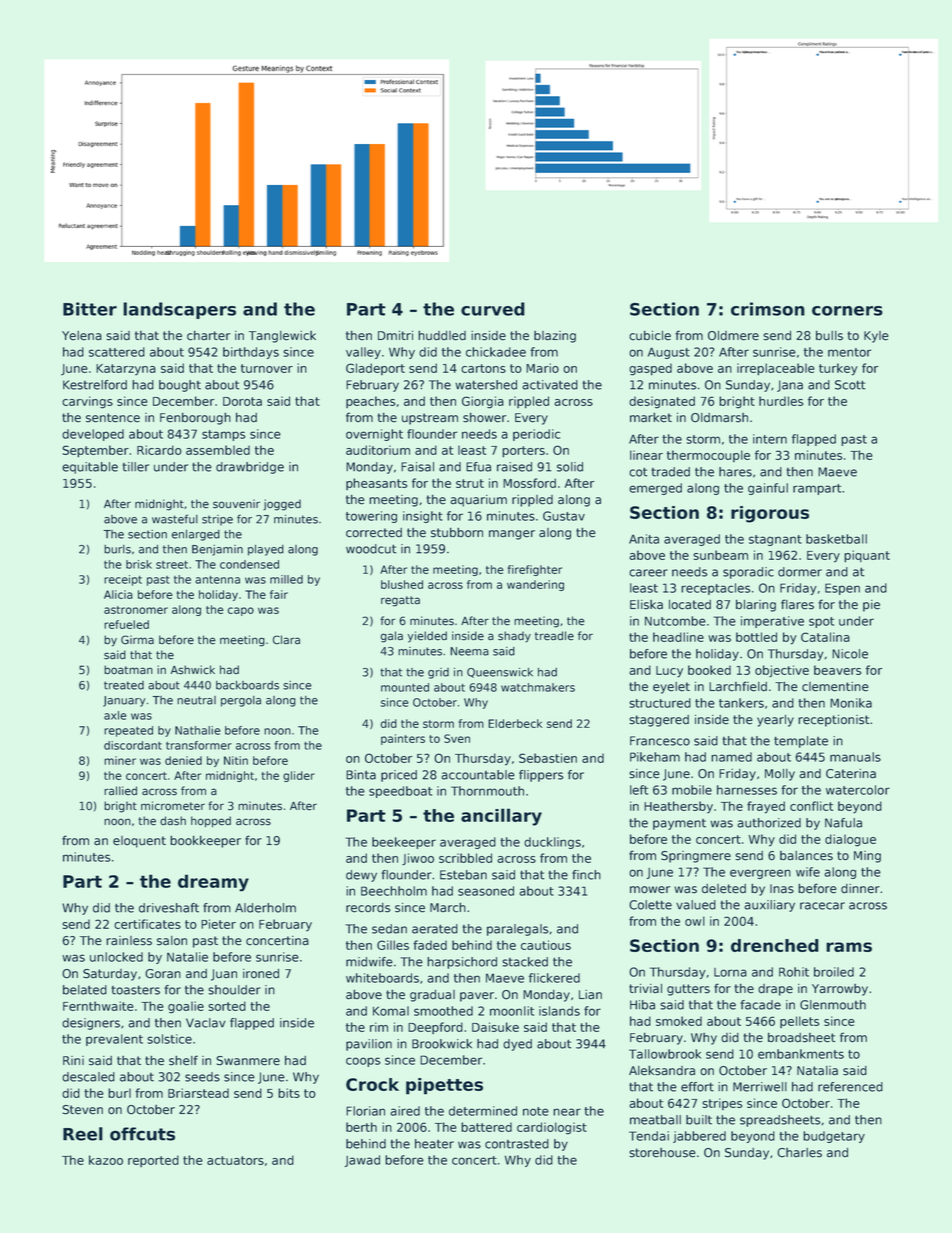  What do you see at coordinates (833, 721) in the image?
I see `receptionist` at bounding box center [833, 721].
